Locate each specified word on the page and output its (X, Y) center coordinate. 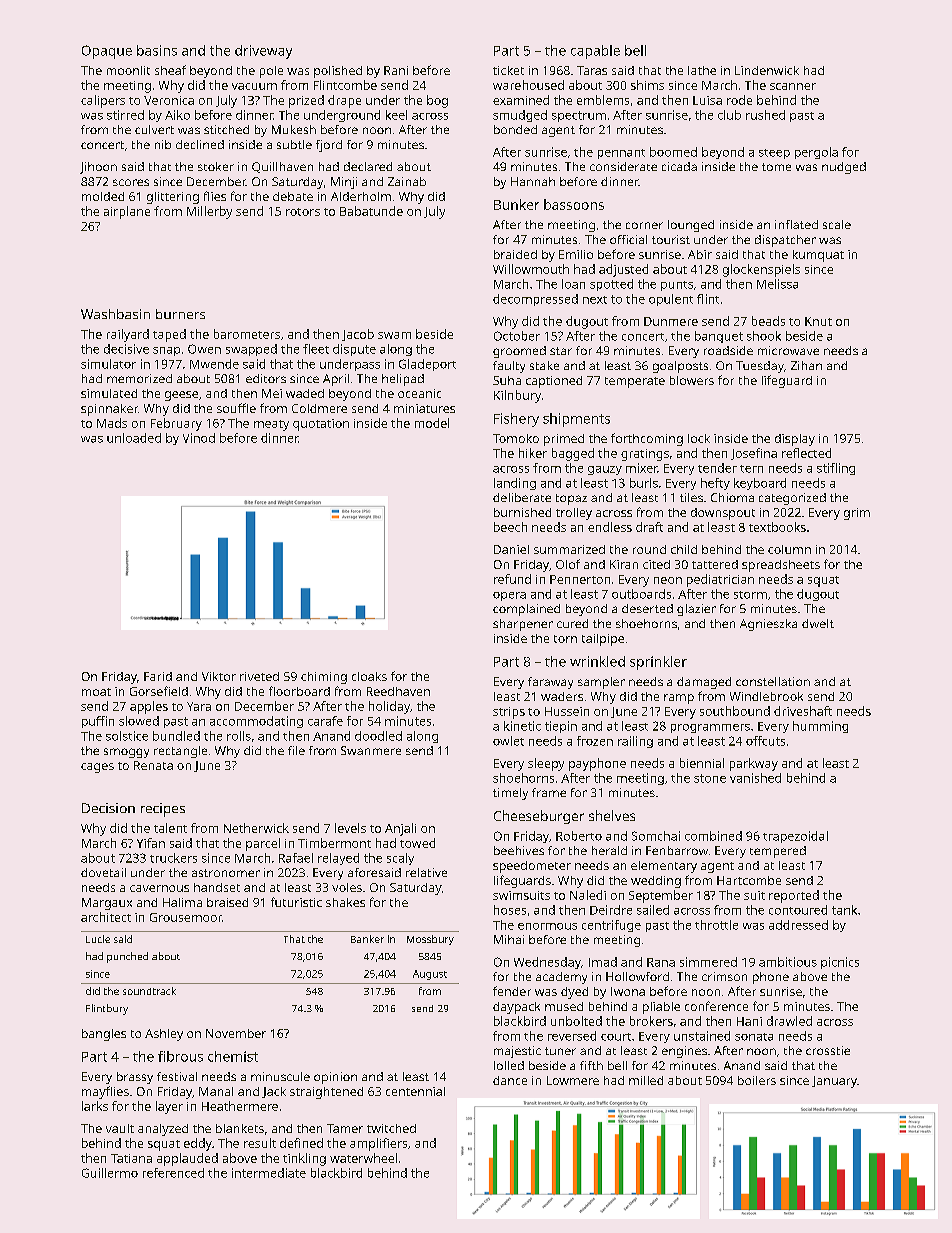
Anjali (400, 829)
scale (837, 224)
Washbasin (115, 314)
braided (515, 254)
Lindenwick (767, 70)
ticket (508, 70)
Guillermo (110, 1173)
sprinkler (658, 663)
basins (157, 50)
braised (227, 902)
